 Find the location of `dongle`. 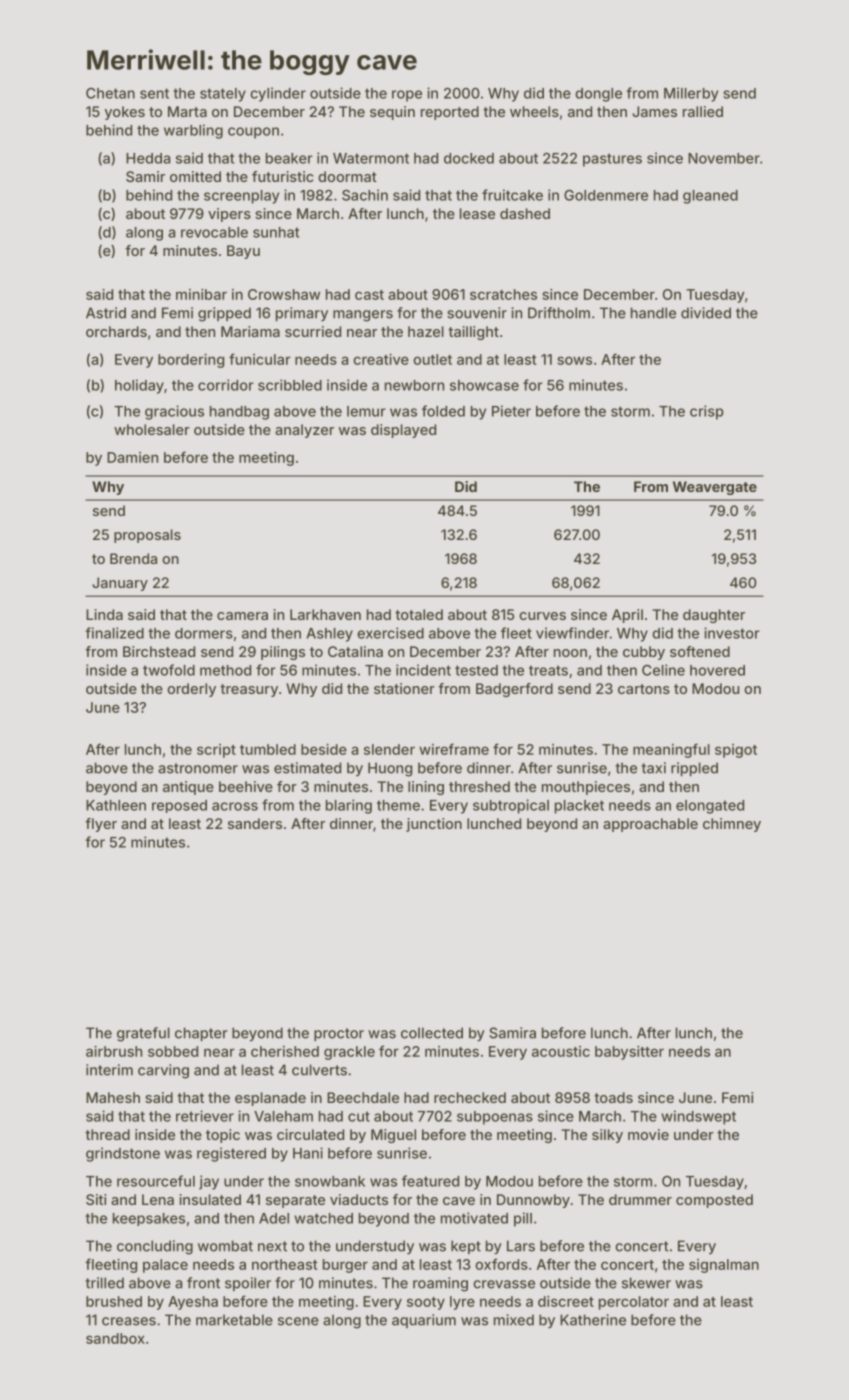

dongle is located at coordinates (598, 95).
